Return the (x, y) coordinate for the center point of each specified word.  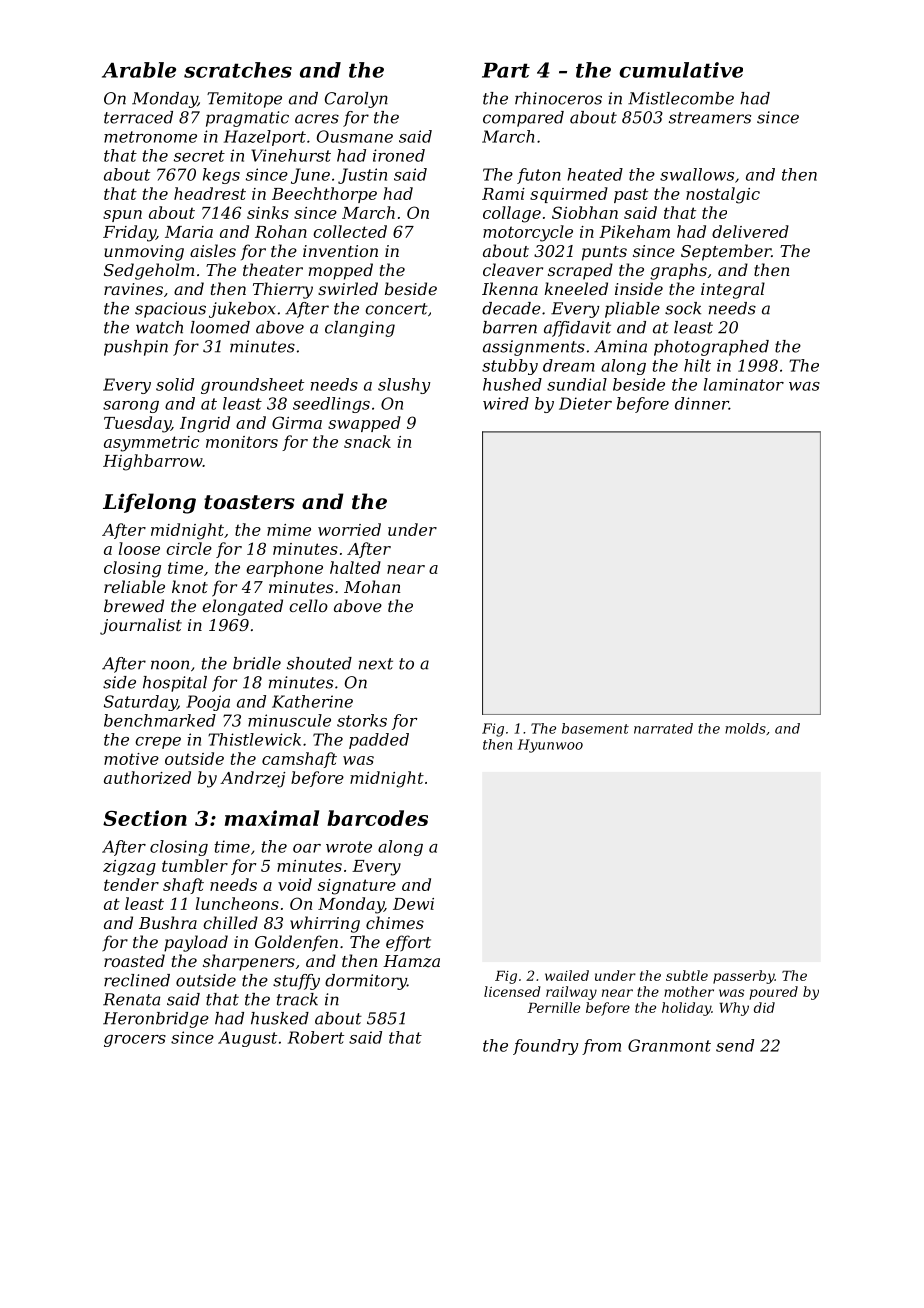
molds (745, 728)
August (247, 1039)
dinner (702, 403)
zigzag (129, 868)
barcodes (377, 818)
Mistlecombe (681, 98)
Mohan (372, 586)
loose (139, 548)
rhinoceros (558, 98)
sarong (131, 407)
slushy (404, 386)
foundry (546, 1047)
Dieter (585, 403)
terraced (138, 117)
